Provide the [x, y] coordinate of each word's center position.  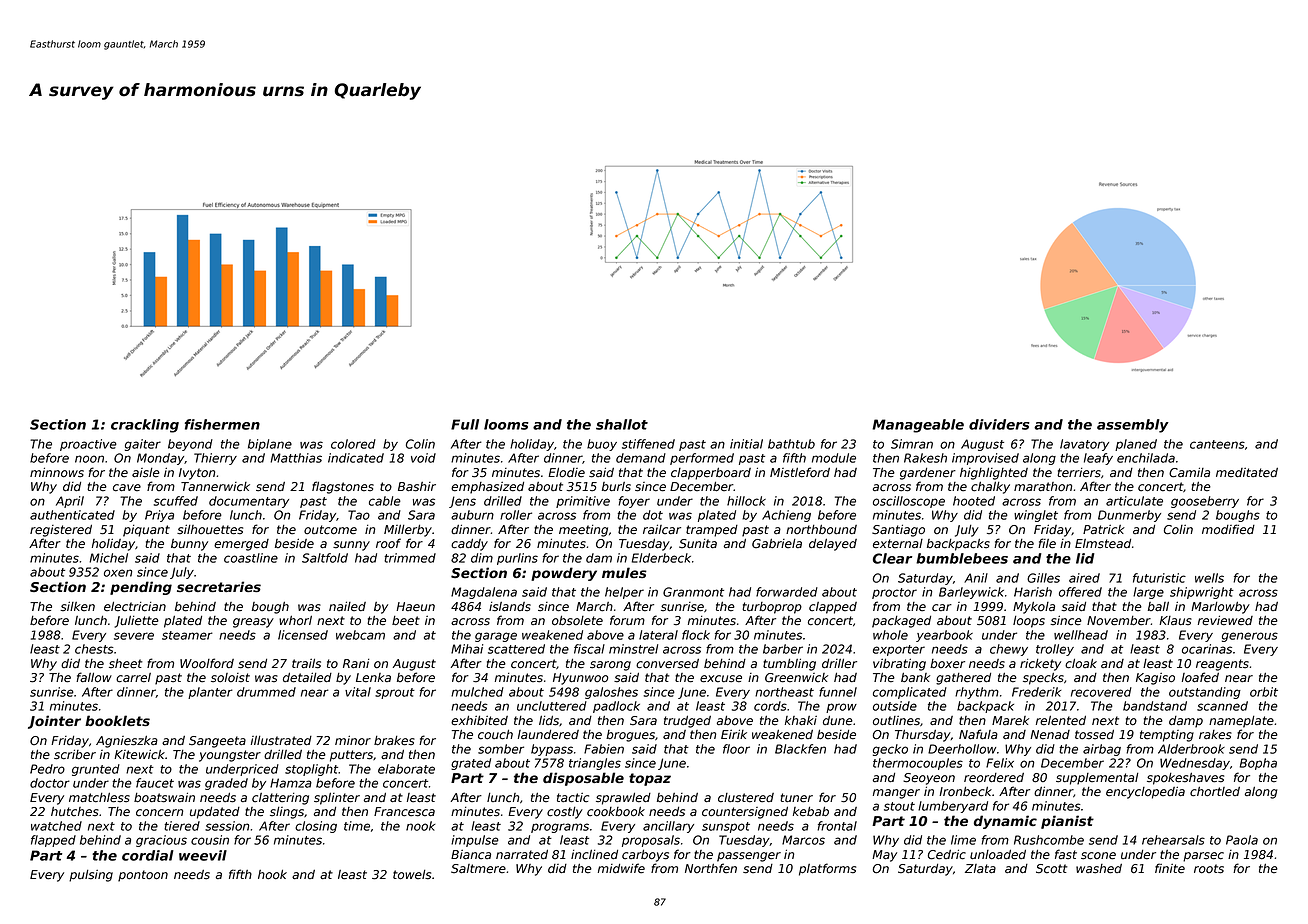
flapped [53, 841]
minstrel [633, 649]
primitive [583, 502]
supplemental [1097, 779]
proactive [88, 445]
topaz [650, 779]
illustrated [281, 741]
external [898, 544]
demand [641, 458]
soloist [230, 678]
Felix [1000, 763]
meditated [1247, 473]
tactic [573, 798]
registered [61, 530]
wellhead [1081, 635]
